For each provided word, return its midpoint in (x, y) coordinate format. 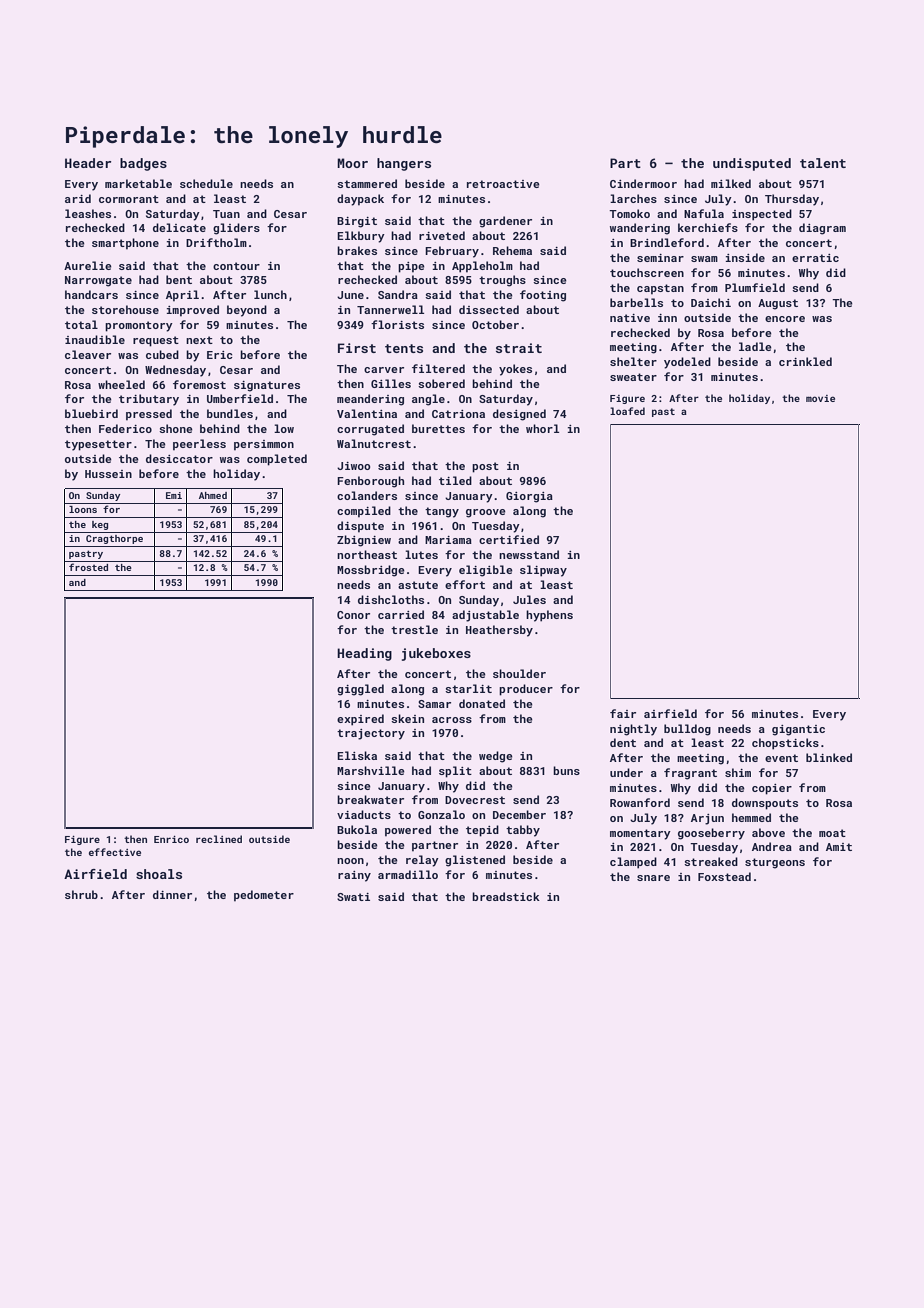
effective (115, 852)
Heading (364, 654)
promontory (139, 326)
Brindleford (667, 242)
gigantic (798, 730)
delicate (179, 227)
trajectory (371, 734)
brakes (357, 250)
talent (823, 163)
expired (360, 720)
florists (397, 324)
